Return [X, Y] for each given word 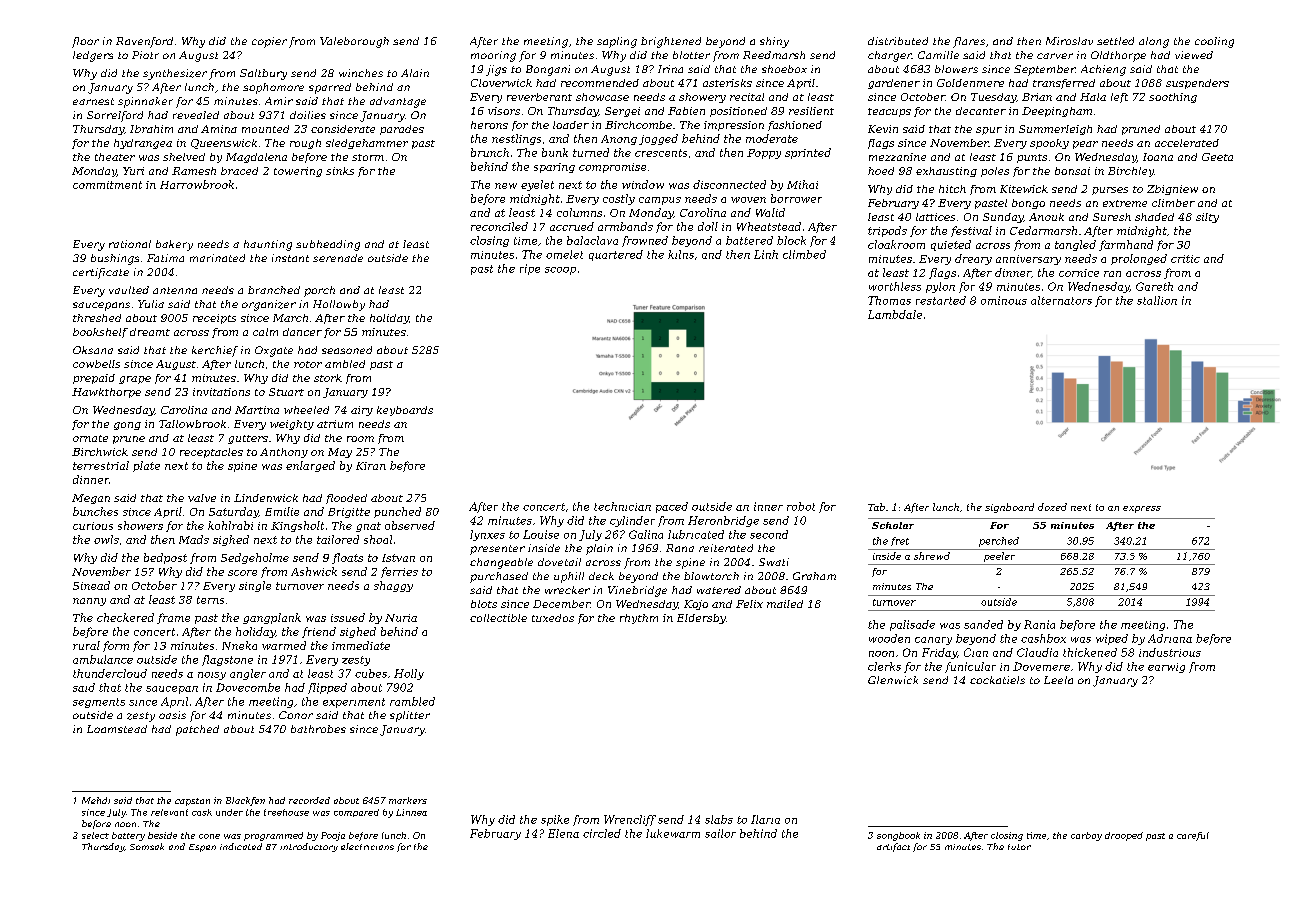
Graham [814, 576]
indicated [241, 846]
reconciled [499, 226]
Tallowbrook [192, 424]
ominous [1004, 300]
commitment [107, 185]
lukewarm [673, 833]
